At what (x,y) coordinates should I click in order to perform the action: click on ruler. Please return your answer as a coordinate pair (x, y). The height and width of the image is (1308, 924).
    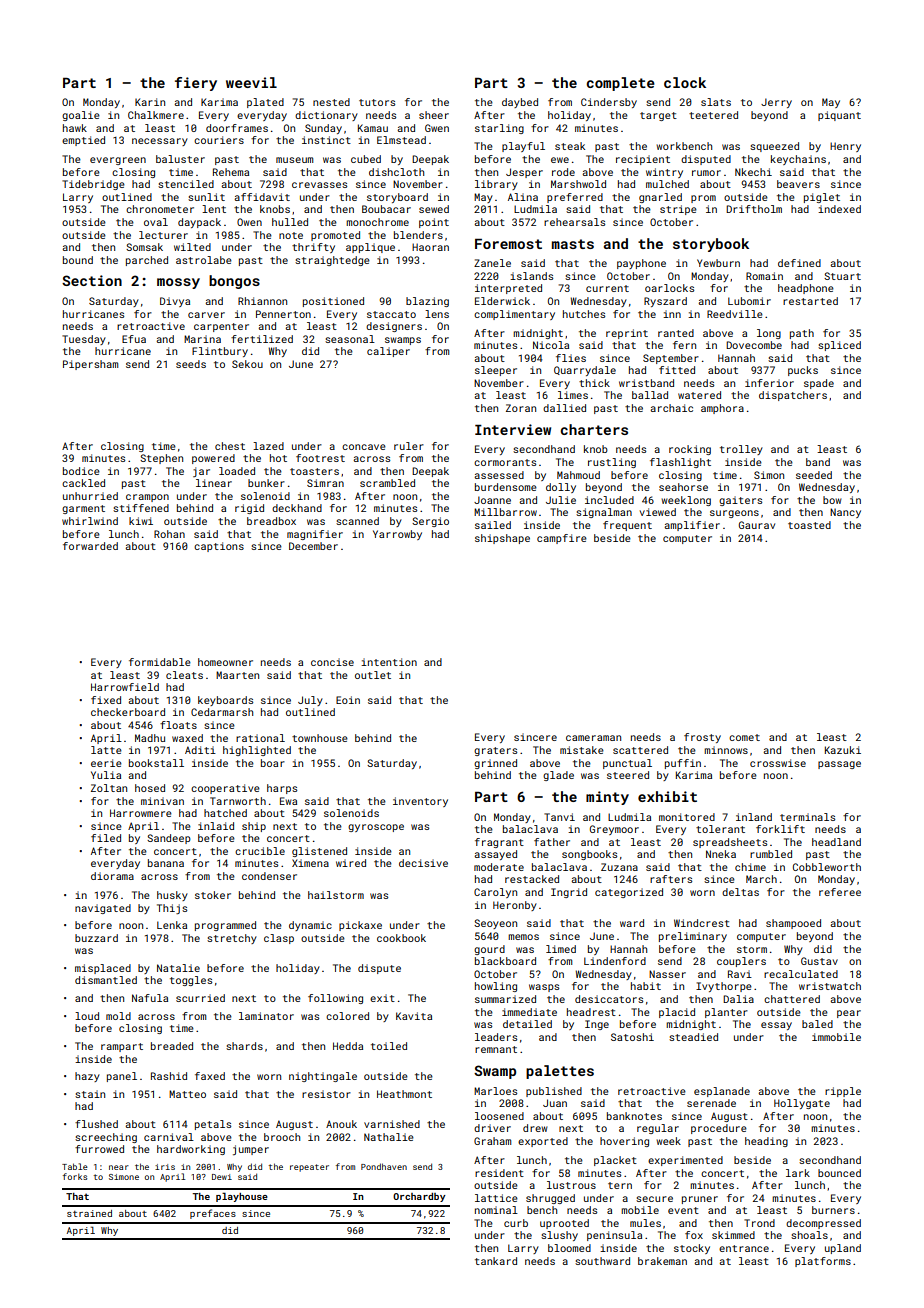
    Looking at the image, I should click on (409, 446).
